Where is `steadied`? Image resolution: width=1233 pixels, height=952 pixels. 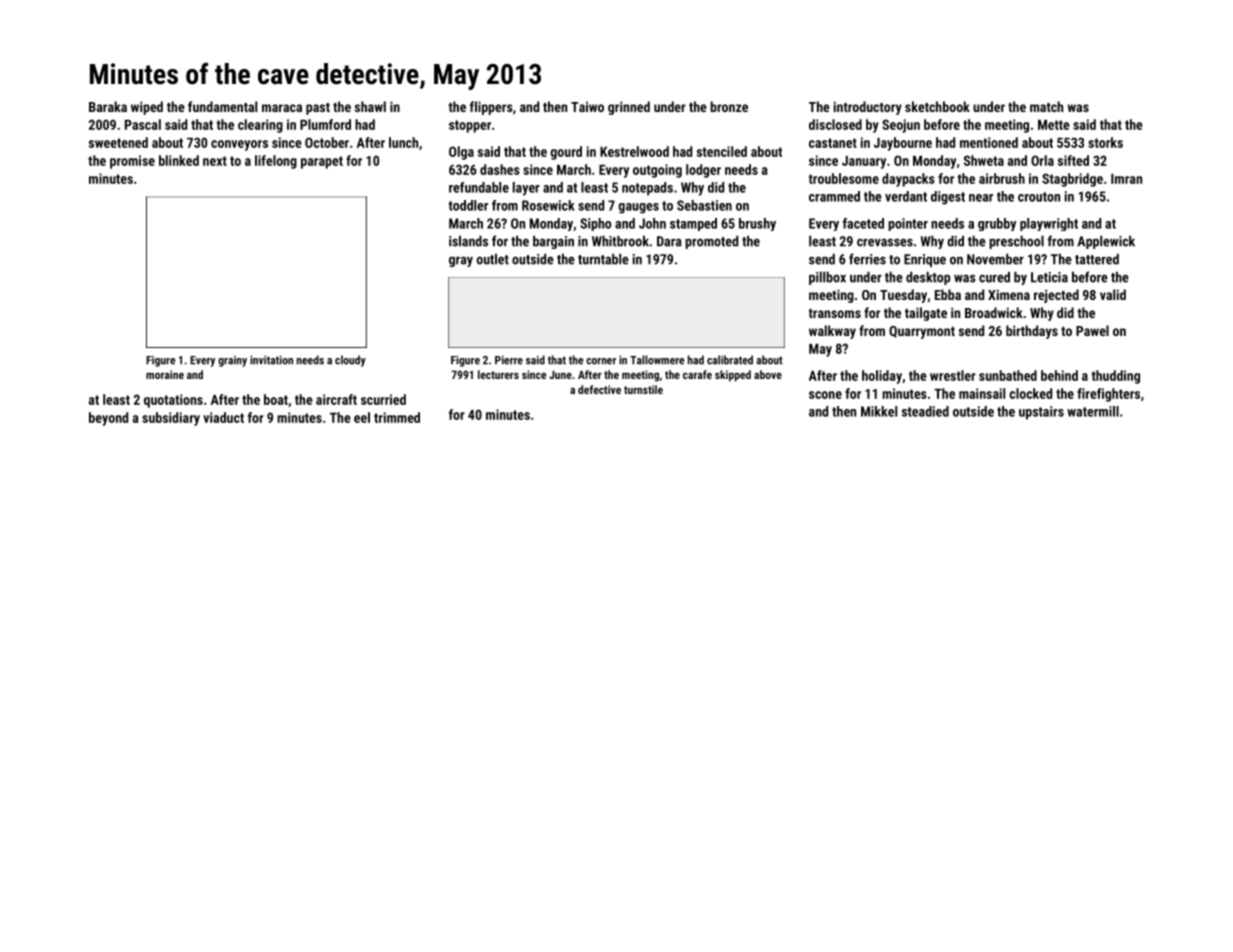 steadied is located at coordinates (925, 411).
